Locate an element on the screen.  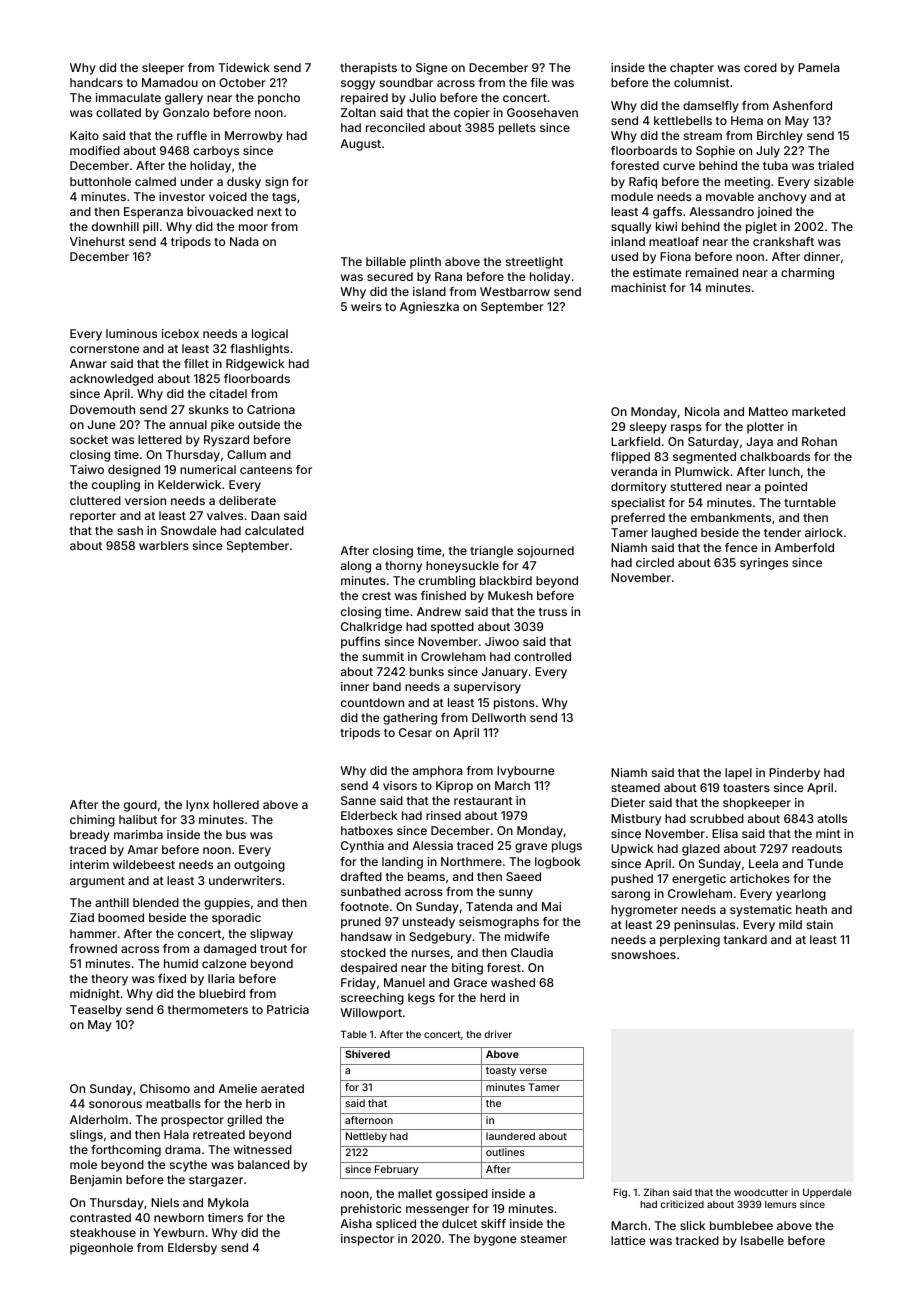
drama is located at coordinates (182, 1149).
